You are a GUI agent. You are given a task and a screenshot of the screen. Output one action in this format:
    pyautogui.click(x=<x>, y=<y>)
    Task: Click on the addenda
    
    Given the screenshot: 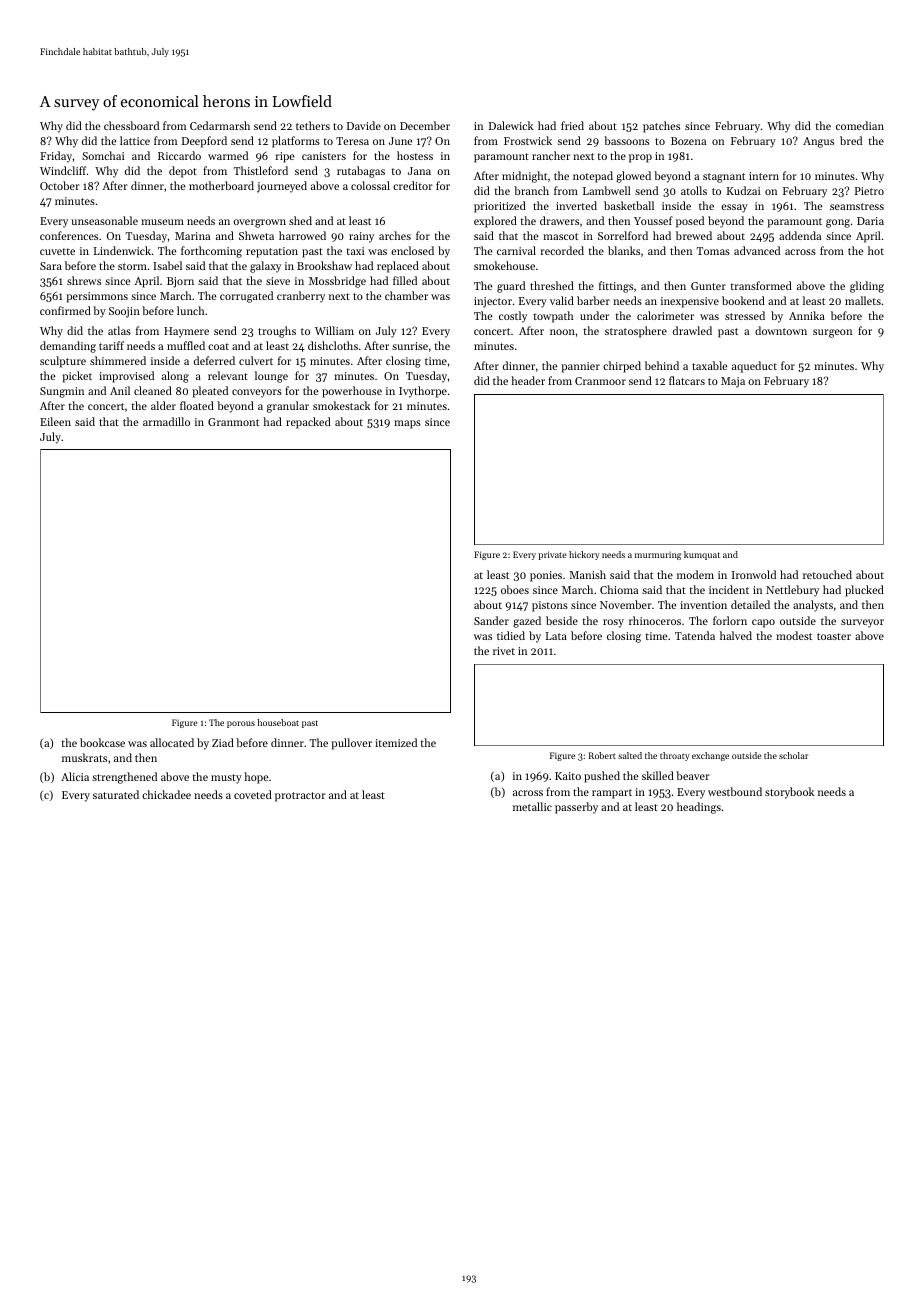 What is the action you would take?
    pyautogui.click(x=800, y=235)
